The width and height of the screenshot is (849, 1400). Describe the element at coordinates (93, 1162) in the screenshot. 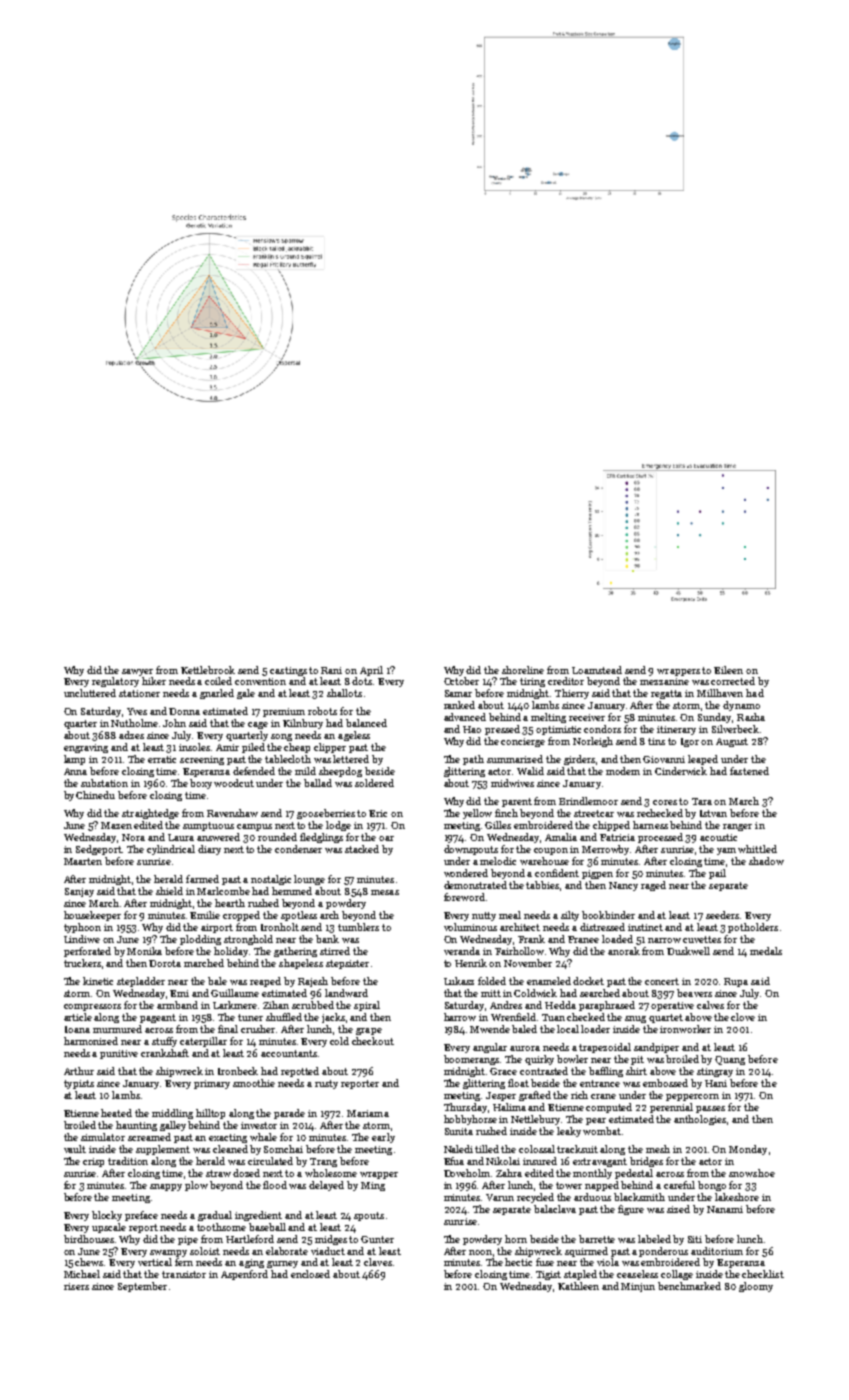

I see `crisp` at that location.
